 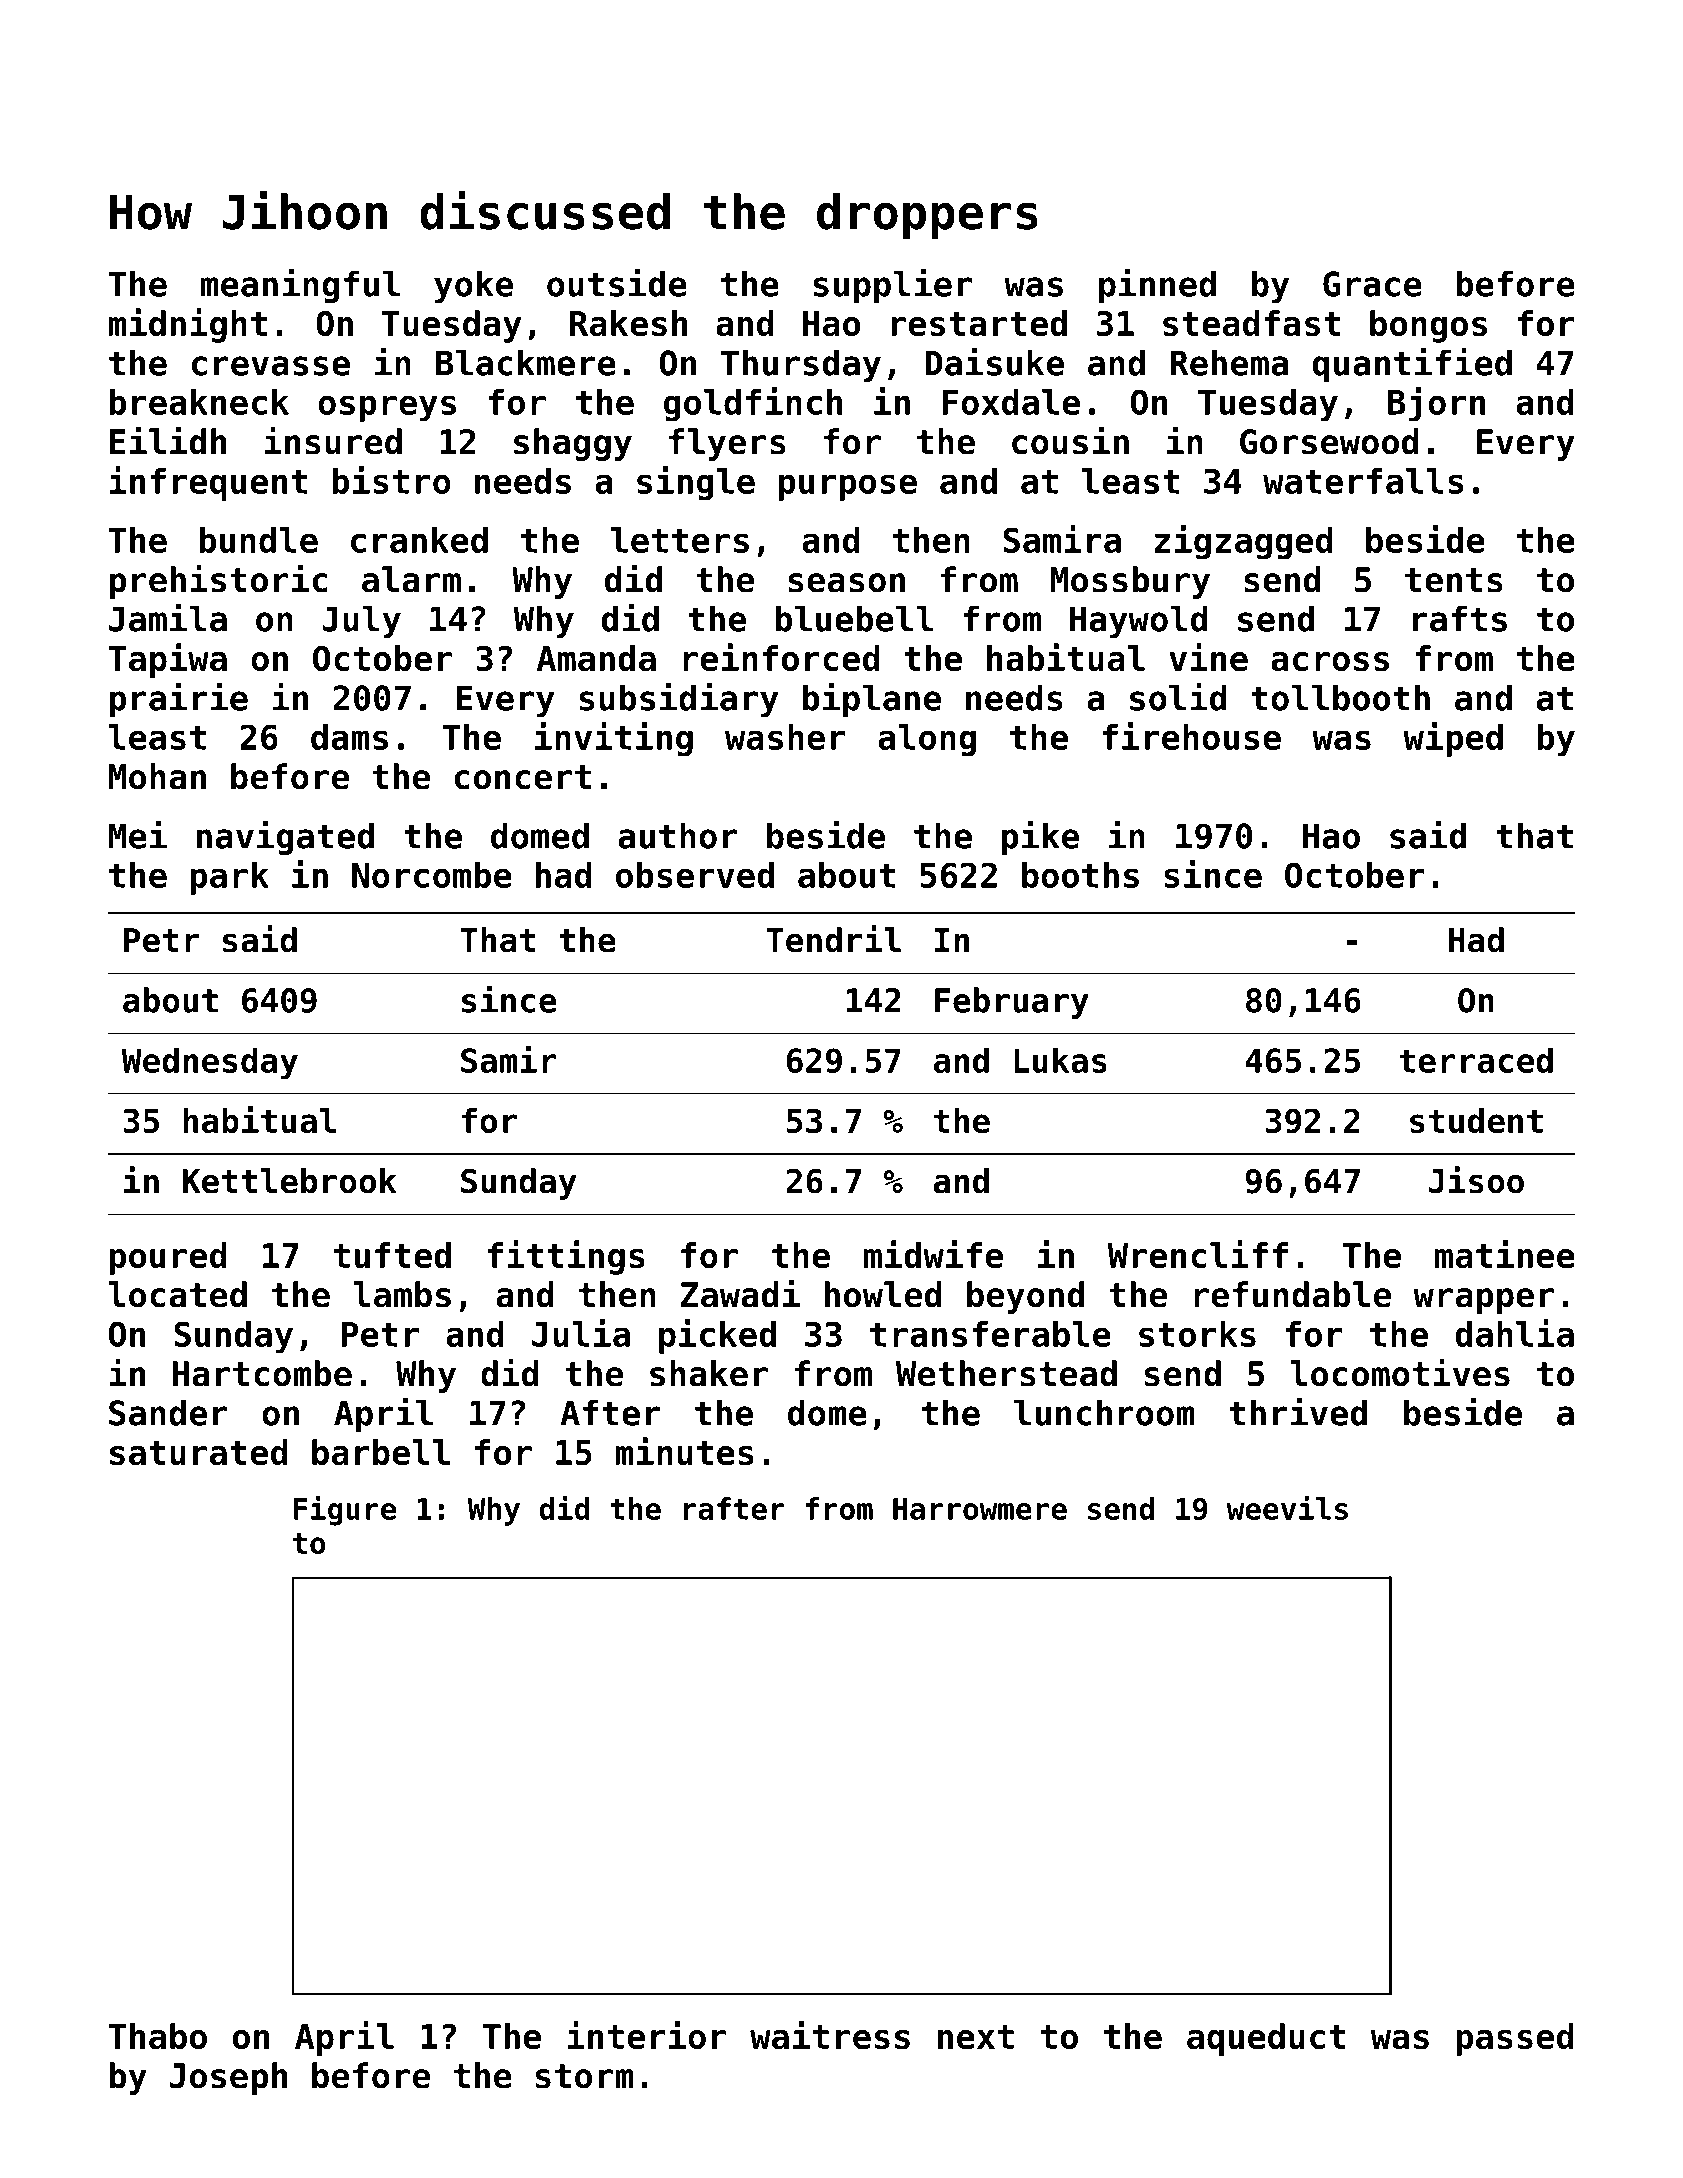 I want to click on beyond, so click(x=1025, y=1297).
